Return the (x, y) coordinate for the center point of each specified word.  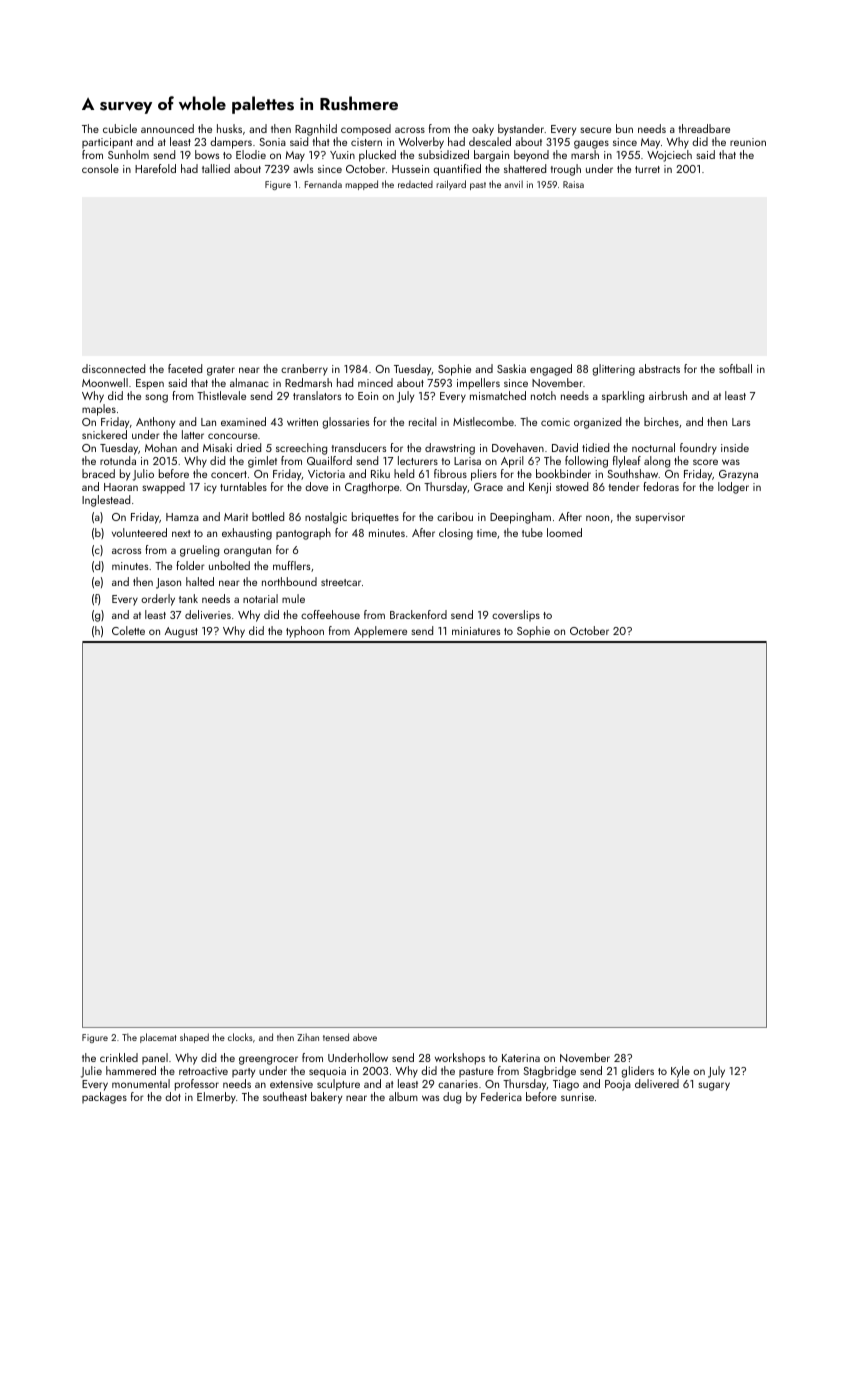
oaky (483, 130)
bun (624, 128)
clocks (240, 1037)
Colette (128, 630)
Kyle (680, 1072)
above (365, 1037)
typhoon (305, 632)
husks (229, 128)
